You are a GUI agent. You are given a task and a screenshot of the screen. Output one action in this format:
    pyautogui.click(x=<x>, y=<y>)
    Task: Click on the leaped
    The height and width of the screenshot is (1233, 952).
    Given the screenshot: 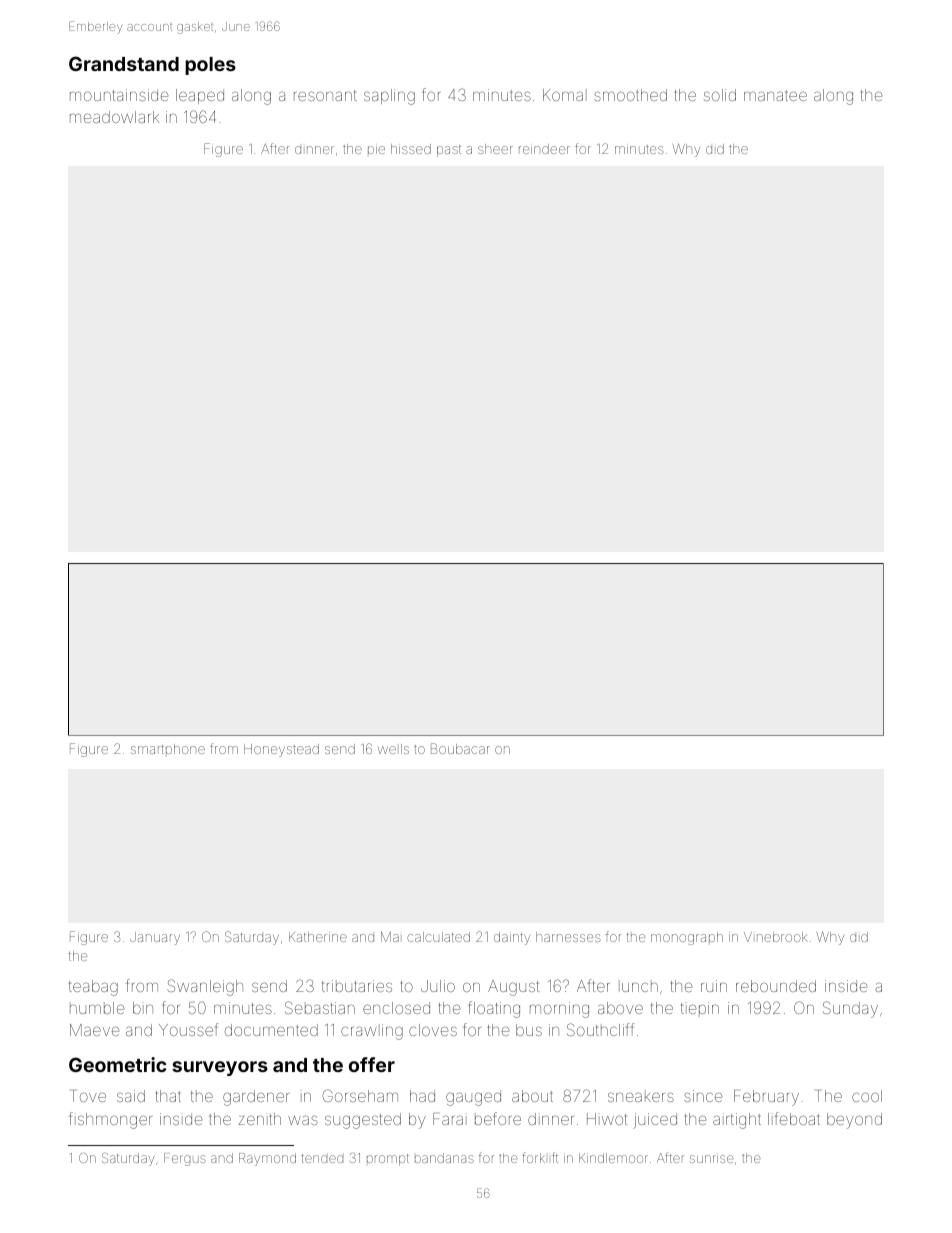 What is the action you would take?
    pyautogui.click(x=200, y=96)
